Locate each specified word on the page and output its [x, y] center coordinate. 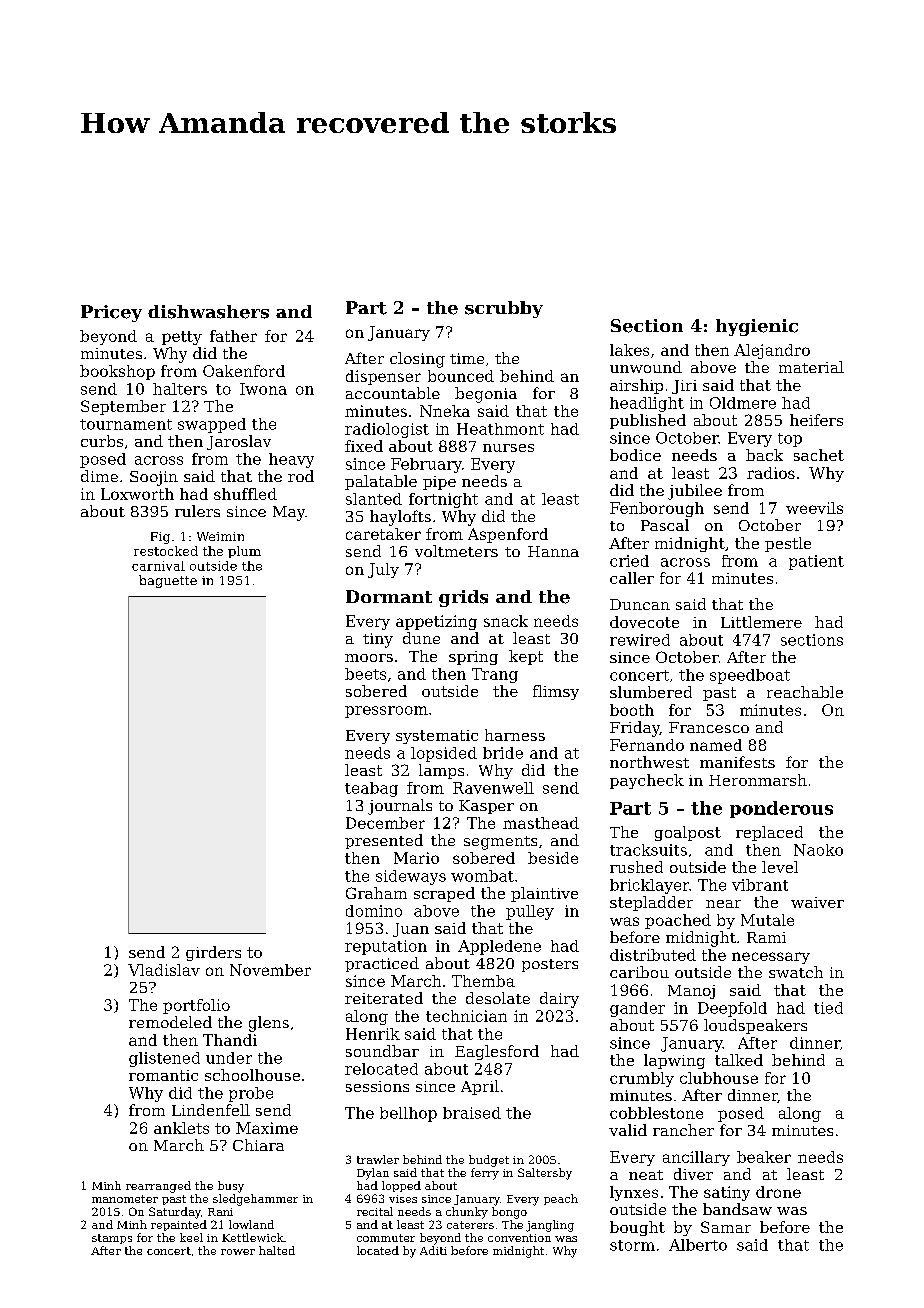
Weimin [220, 536]
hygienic [757, 327]
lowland [251, 1224]
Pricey [111, 313]
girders [213, 953]
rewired [640, 640]
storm [632, 1245]
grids [463, 598]
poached [678, 921]
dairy [559, 1000]
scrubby [504, 309]
